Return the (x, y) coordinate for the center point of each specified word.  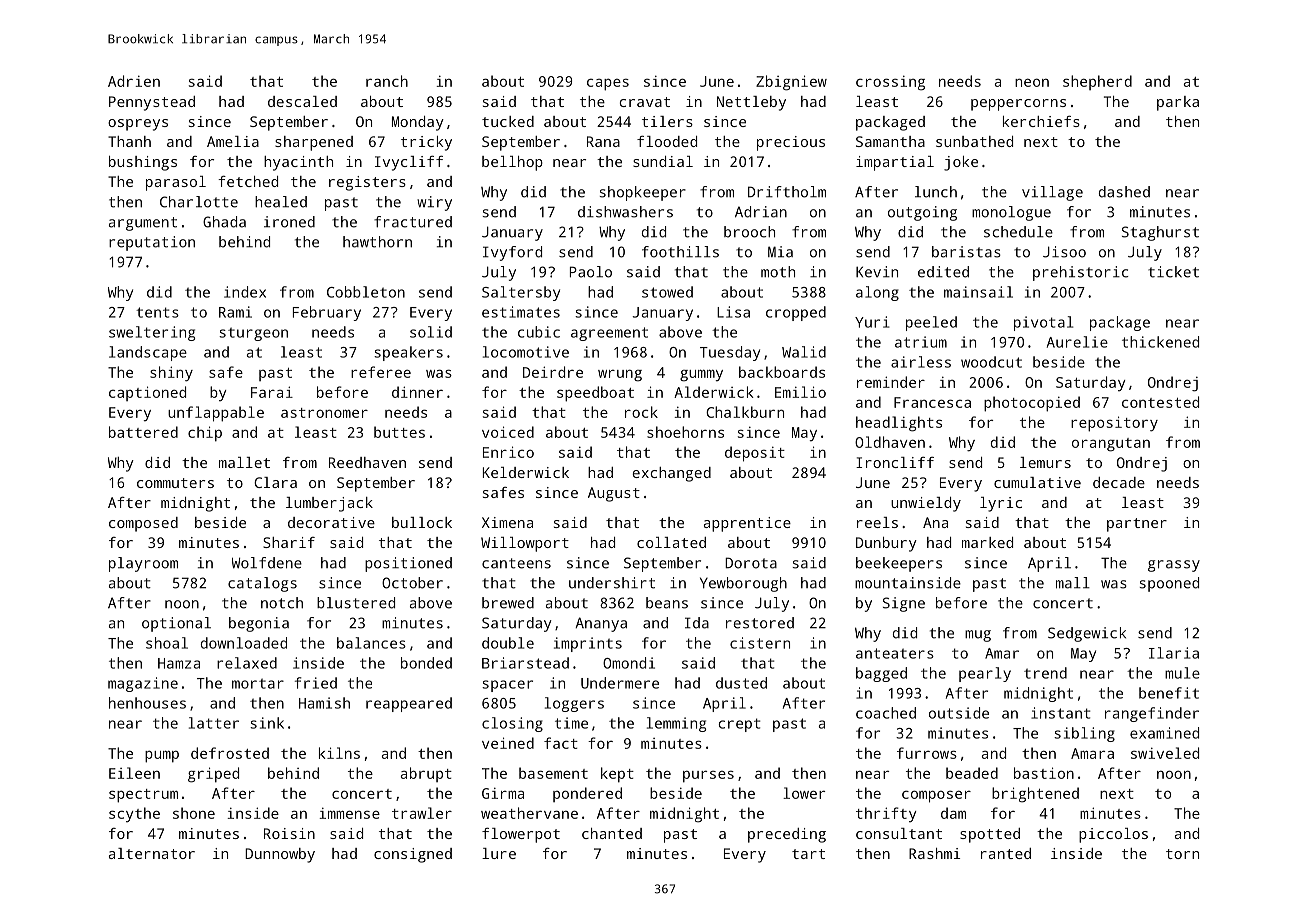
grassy (1174, 566)
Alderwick (713, 392)
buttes (399, 432)
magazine (143, 684)
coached (886, 713)
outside (959, 713)
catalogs (262, 584)
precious (791, 143)
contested (1160, 402)
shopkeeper (642, 193)
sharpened (314, 143)
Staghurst (1160, 233)
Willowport (525, 544)
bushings (143, 163)
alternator (152, 853)
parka (1178, 103)
